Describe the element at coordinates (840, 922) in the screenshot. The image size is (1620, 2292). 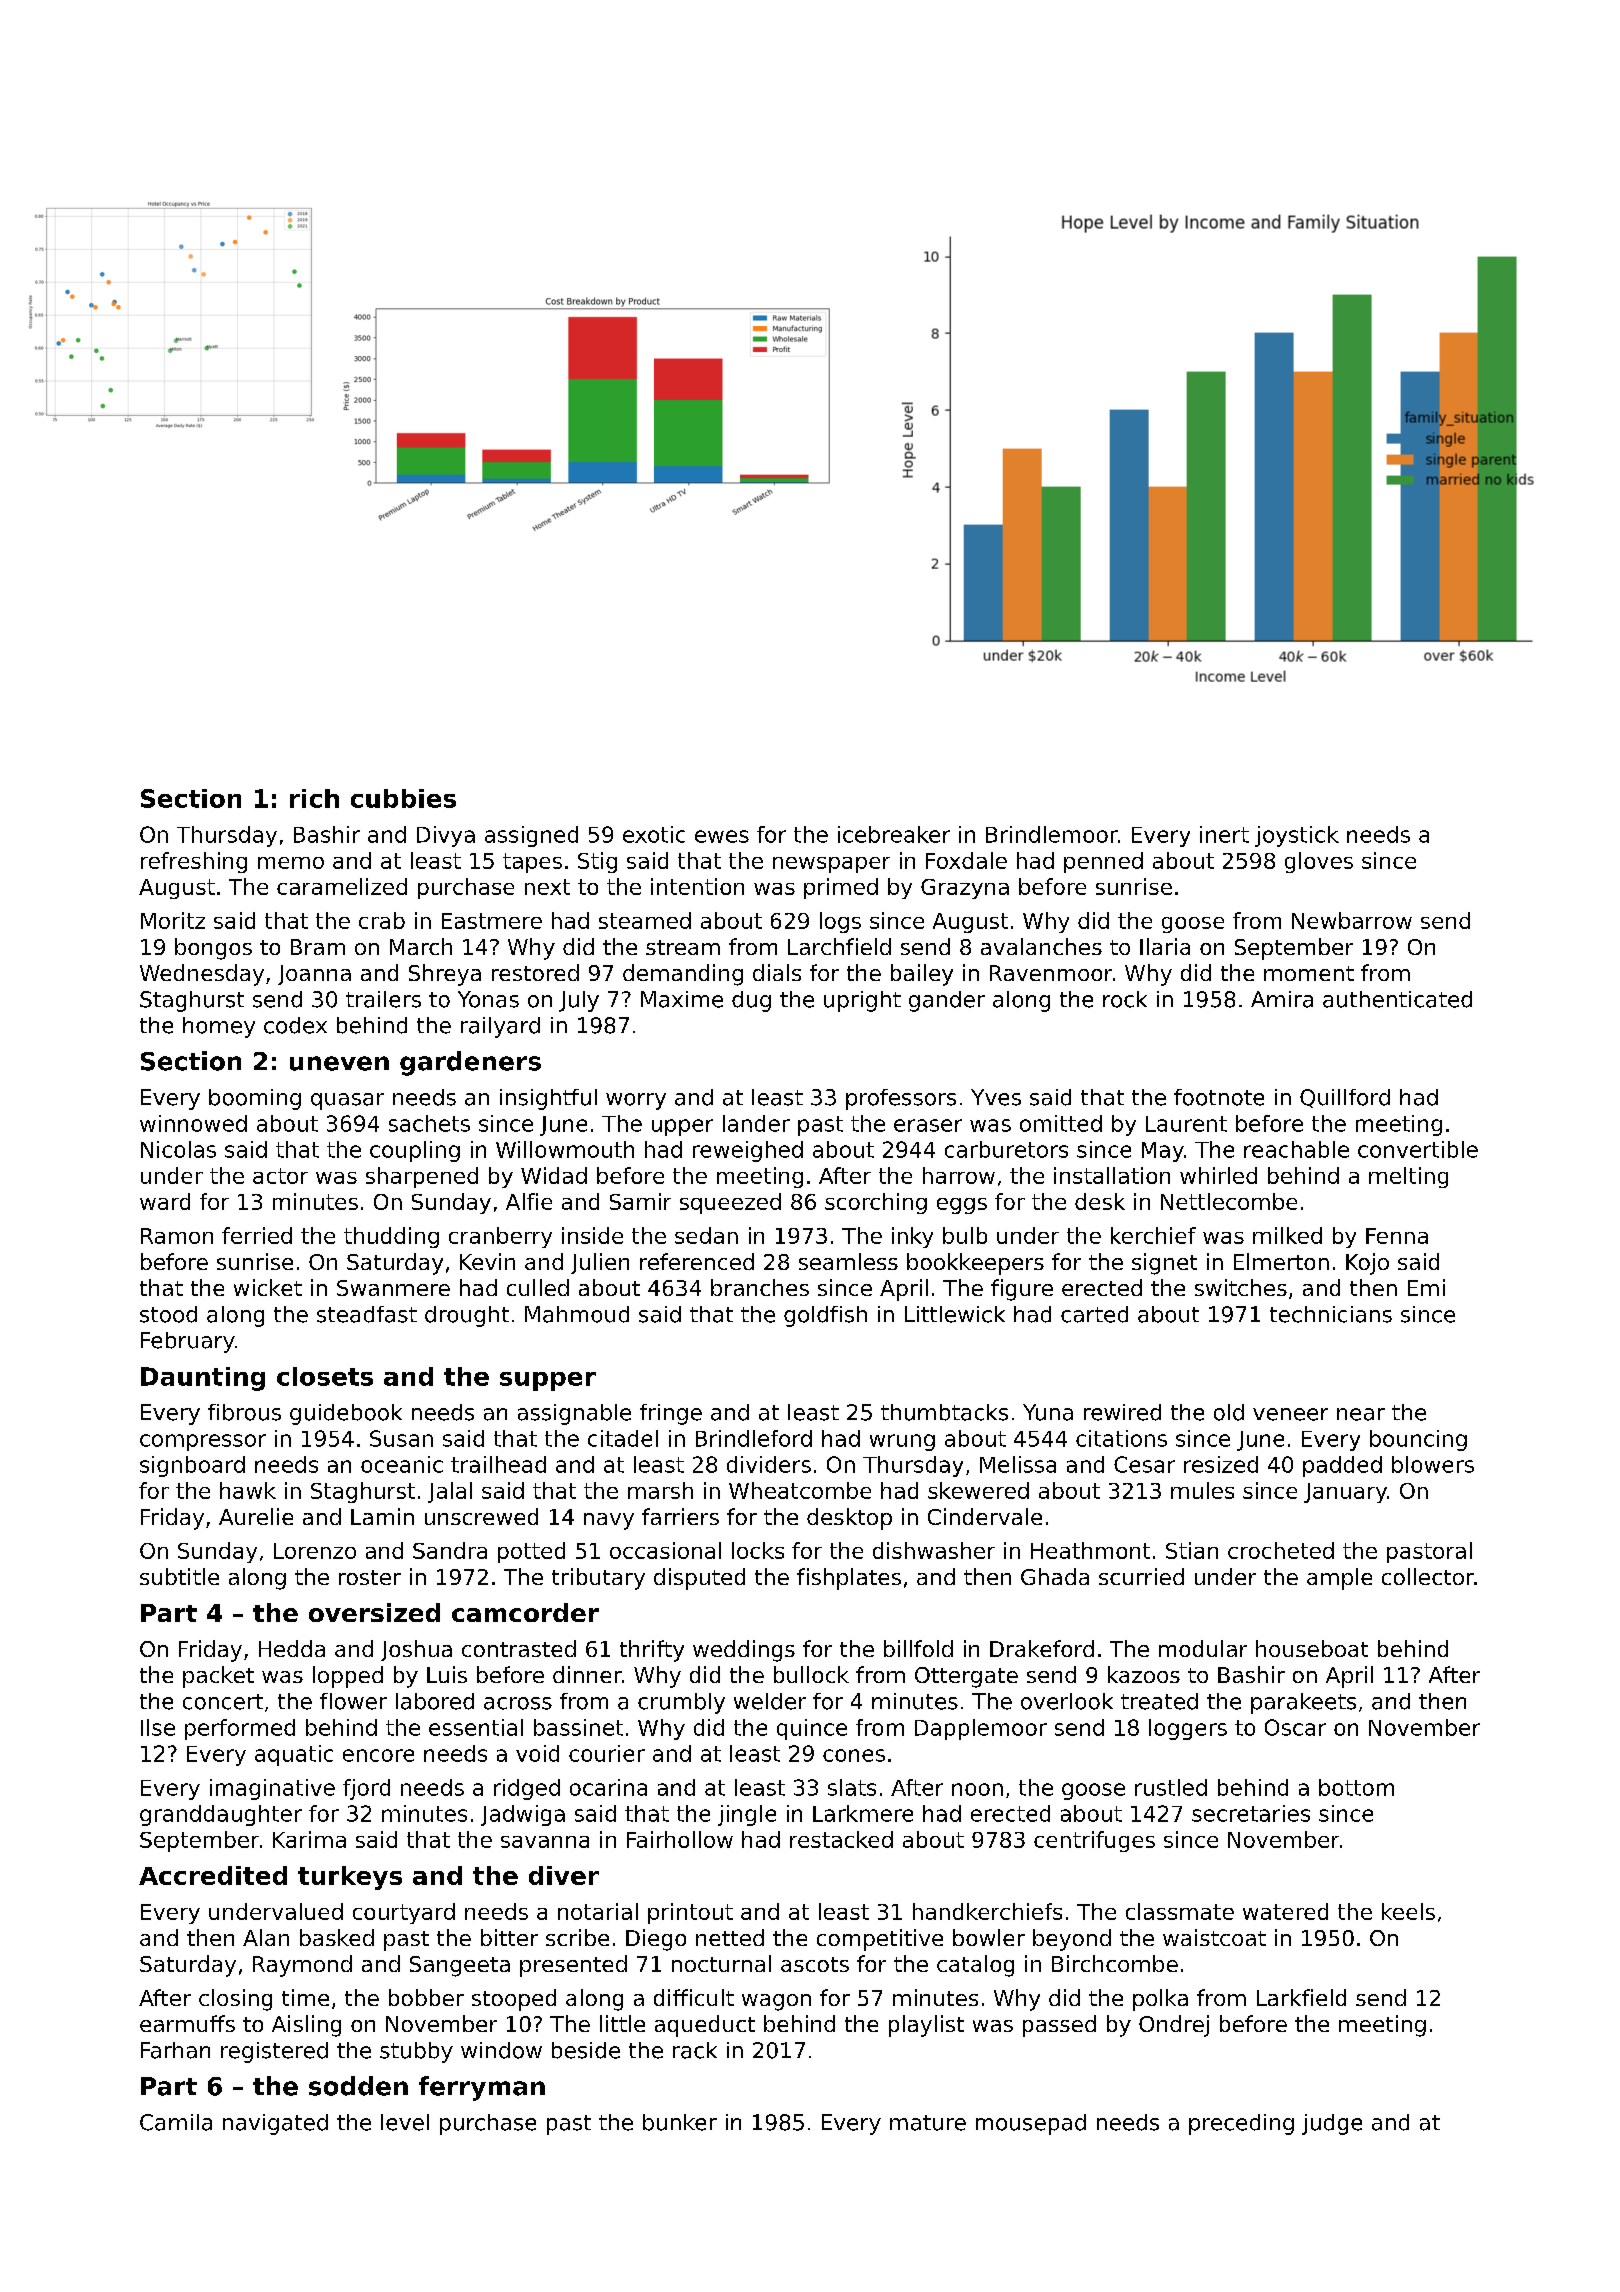
I see `logs` at that location.
